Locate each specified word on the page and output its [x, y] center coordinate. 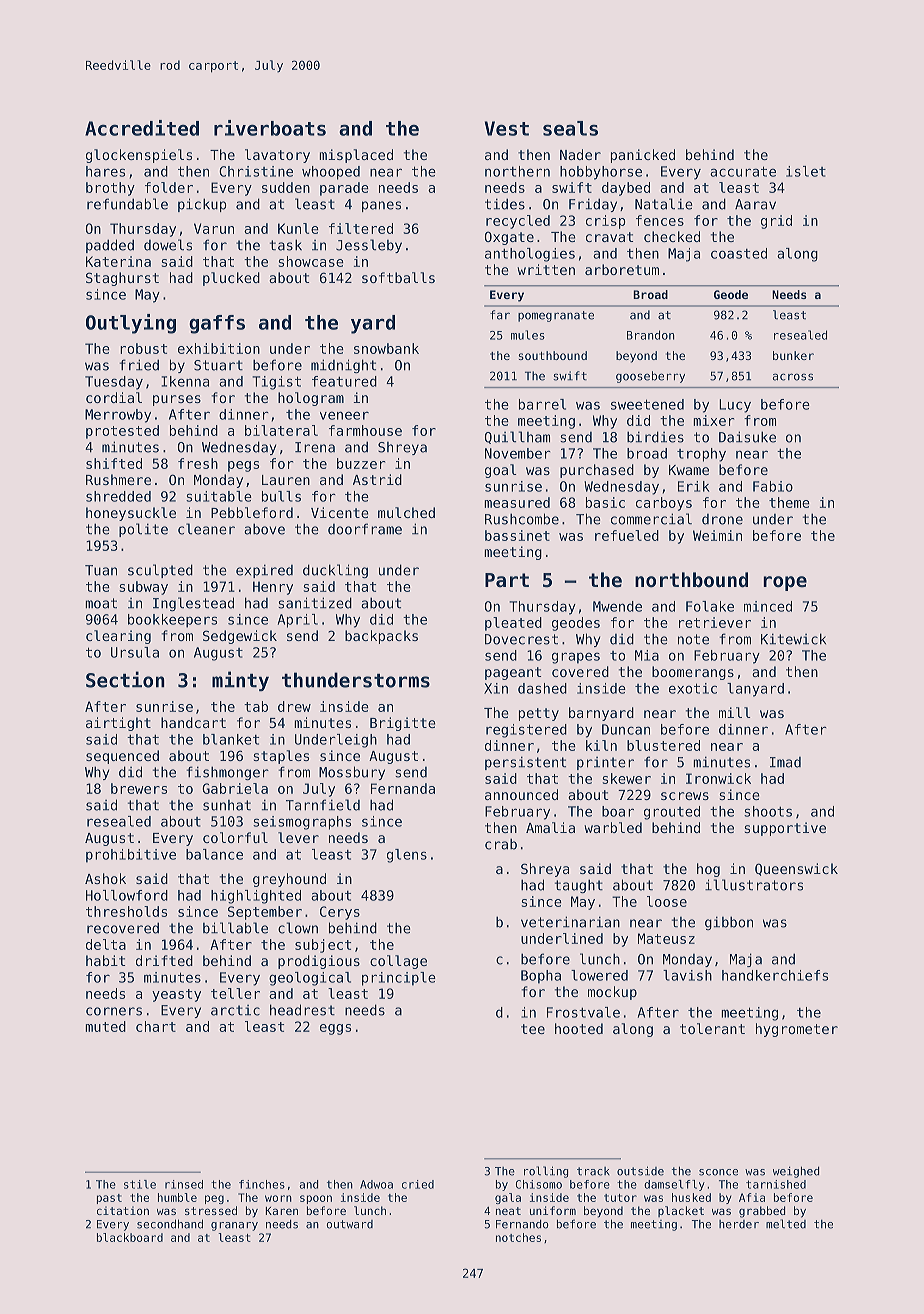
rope [785, 583]
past [109, 1199]
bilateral [281, 430]
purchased [597, 471]
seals [570, 128]
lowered [599, 975]
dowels [168, 245]
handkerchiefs [775, 975]
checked [672, 236]
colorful [235, 837]
